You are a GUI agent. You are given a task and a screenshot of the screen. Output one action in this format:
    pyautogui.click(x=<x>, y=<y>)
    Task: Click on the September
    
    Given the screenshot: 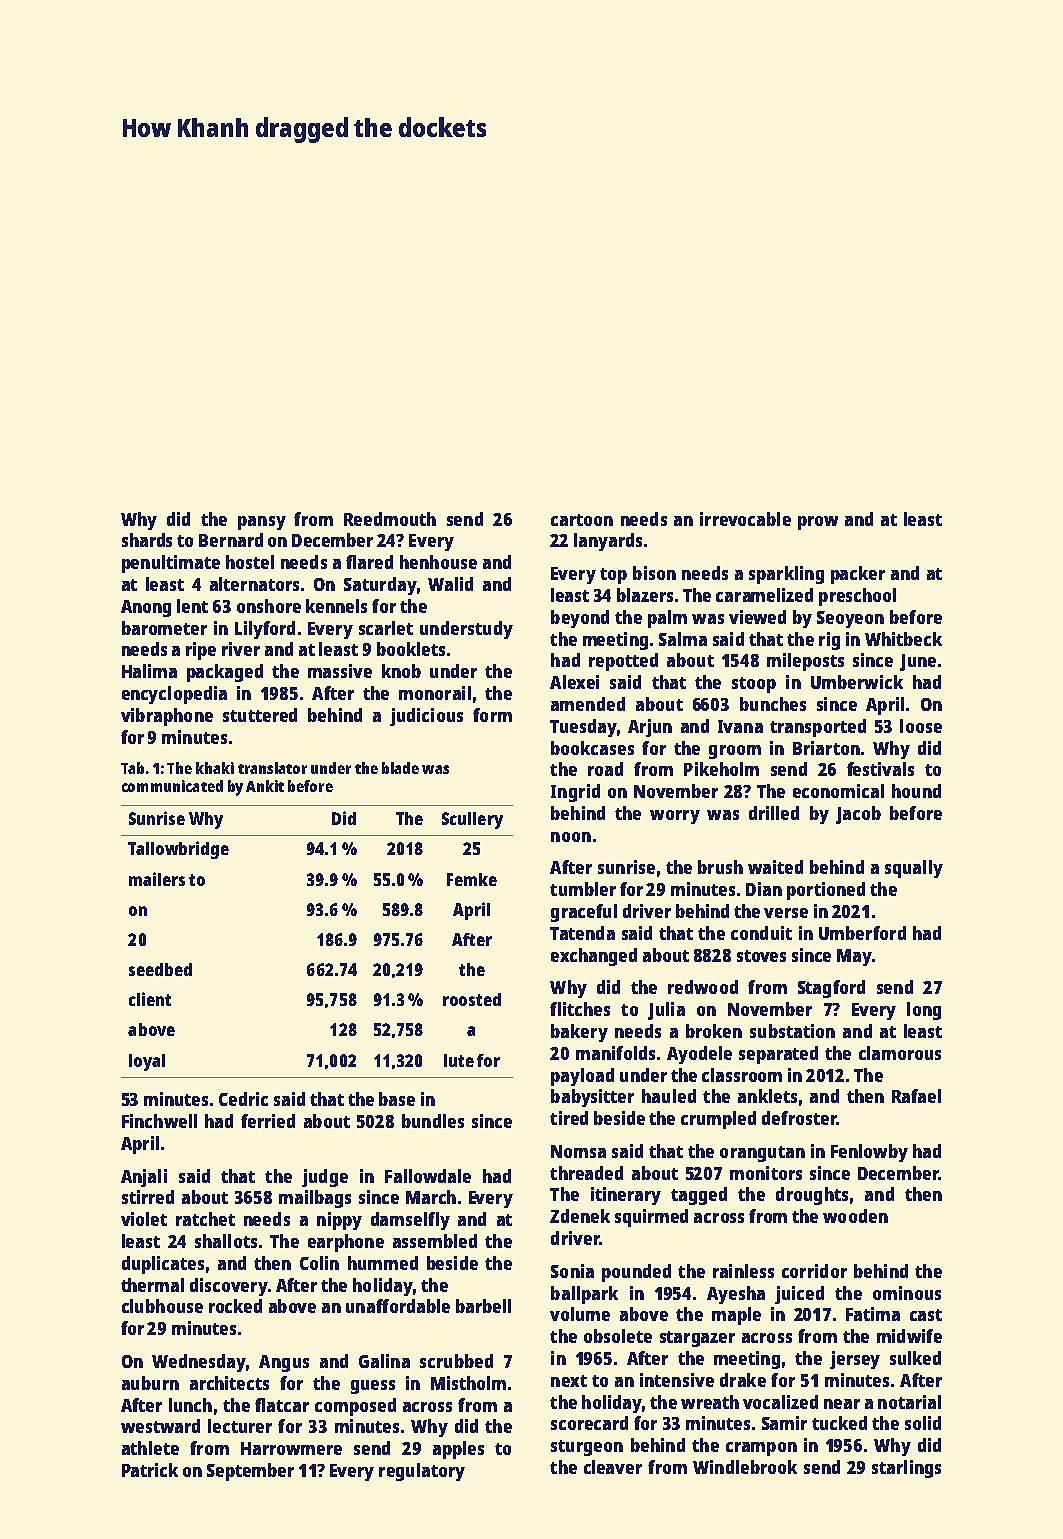 What is the action you would take?
    pyautogui.click(x=250, y=1472)
